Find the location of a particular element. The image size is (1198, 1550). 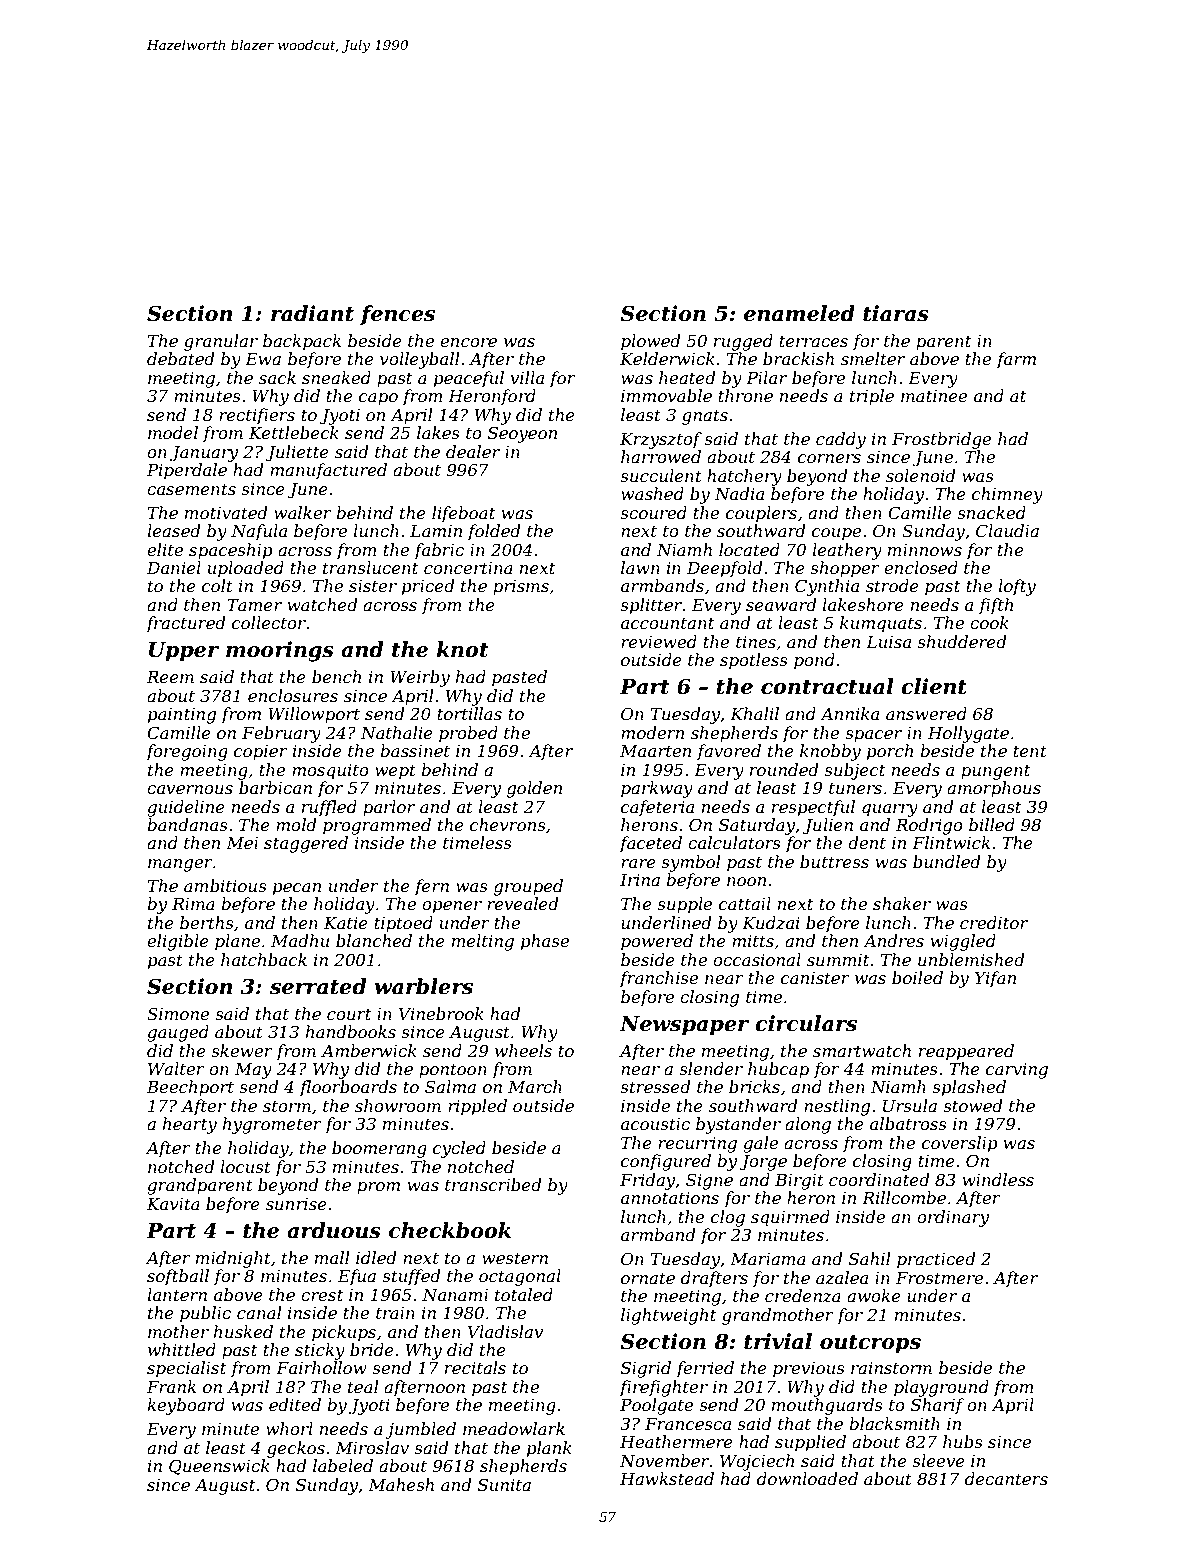

sticky is located at coordinates (320, 1351).
